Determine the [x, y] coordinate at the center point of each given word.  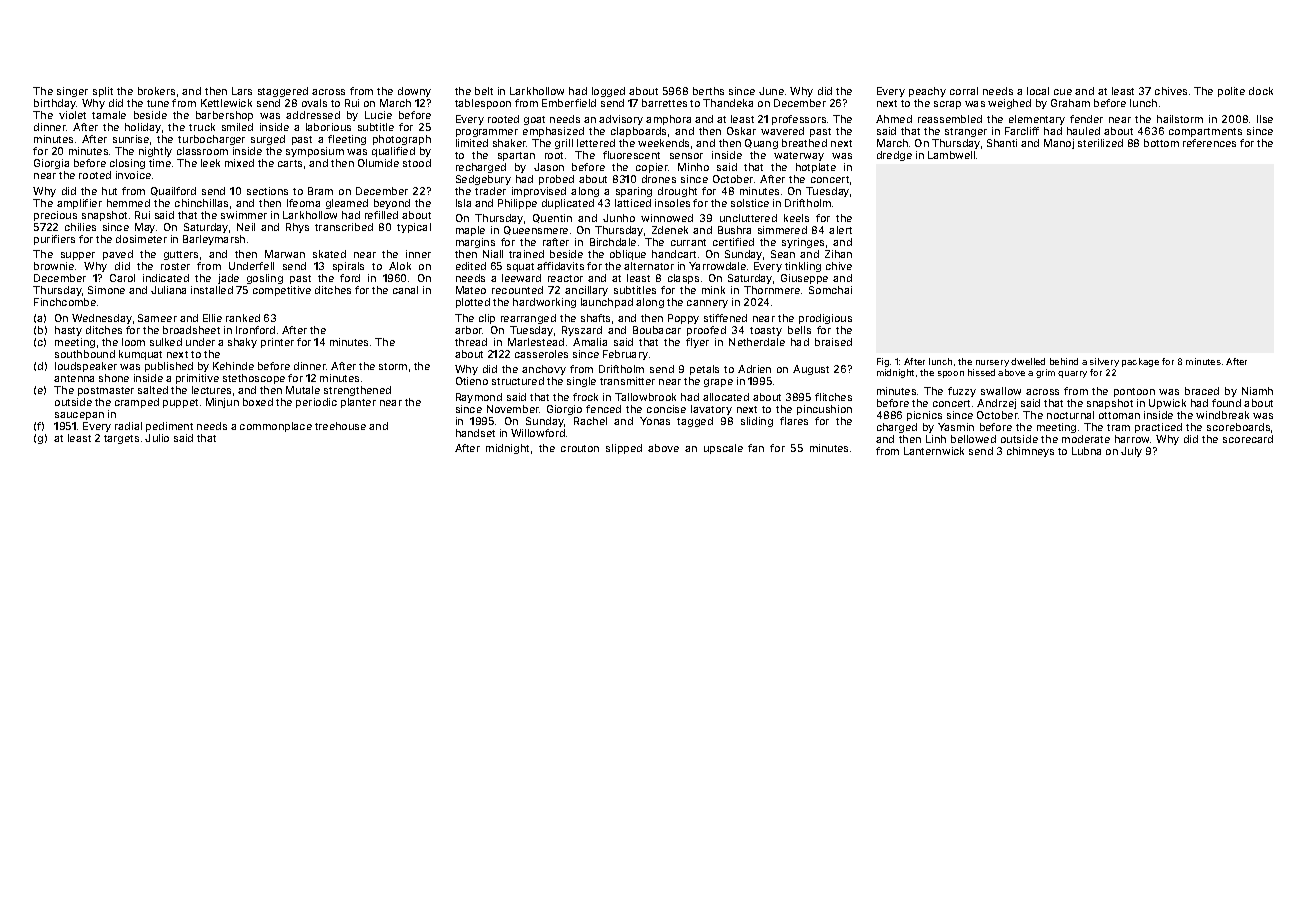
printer [277, 343]
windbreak [1222, 415]
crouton [580, 448]
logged [608, 92]
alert [840, 230]
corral [964, 91]
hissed [981, 372]
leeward [521, 278]
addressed [313, 115]
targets [121, 439]
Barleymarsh [214, 240]
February [625, 355]
